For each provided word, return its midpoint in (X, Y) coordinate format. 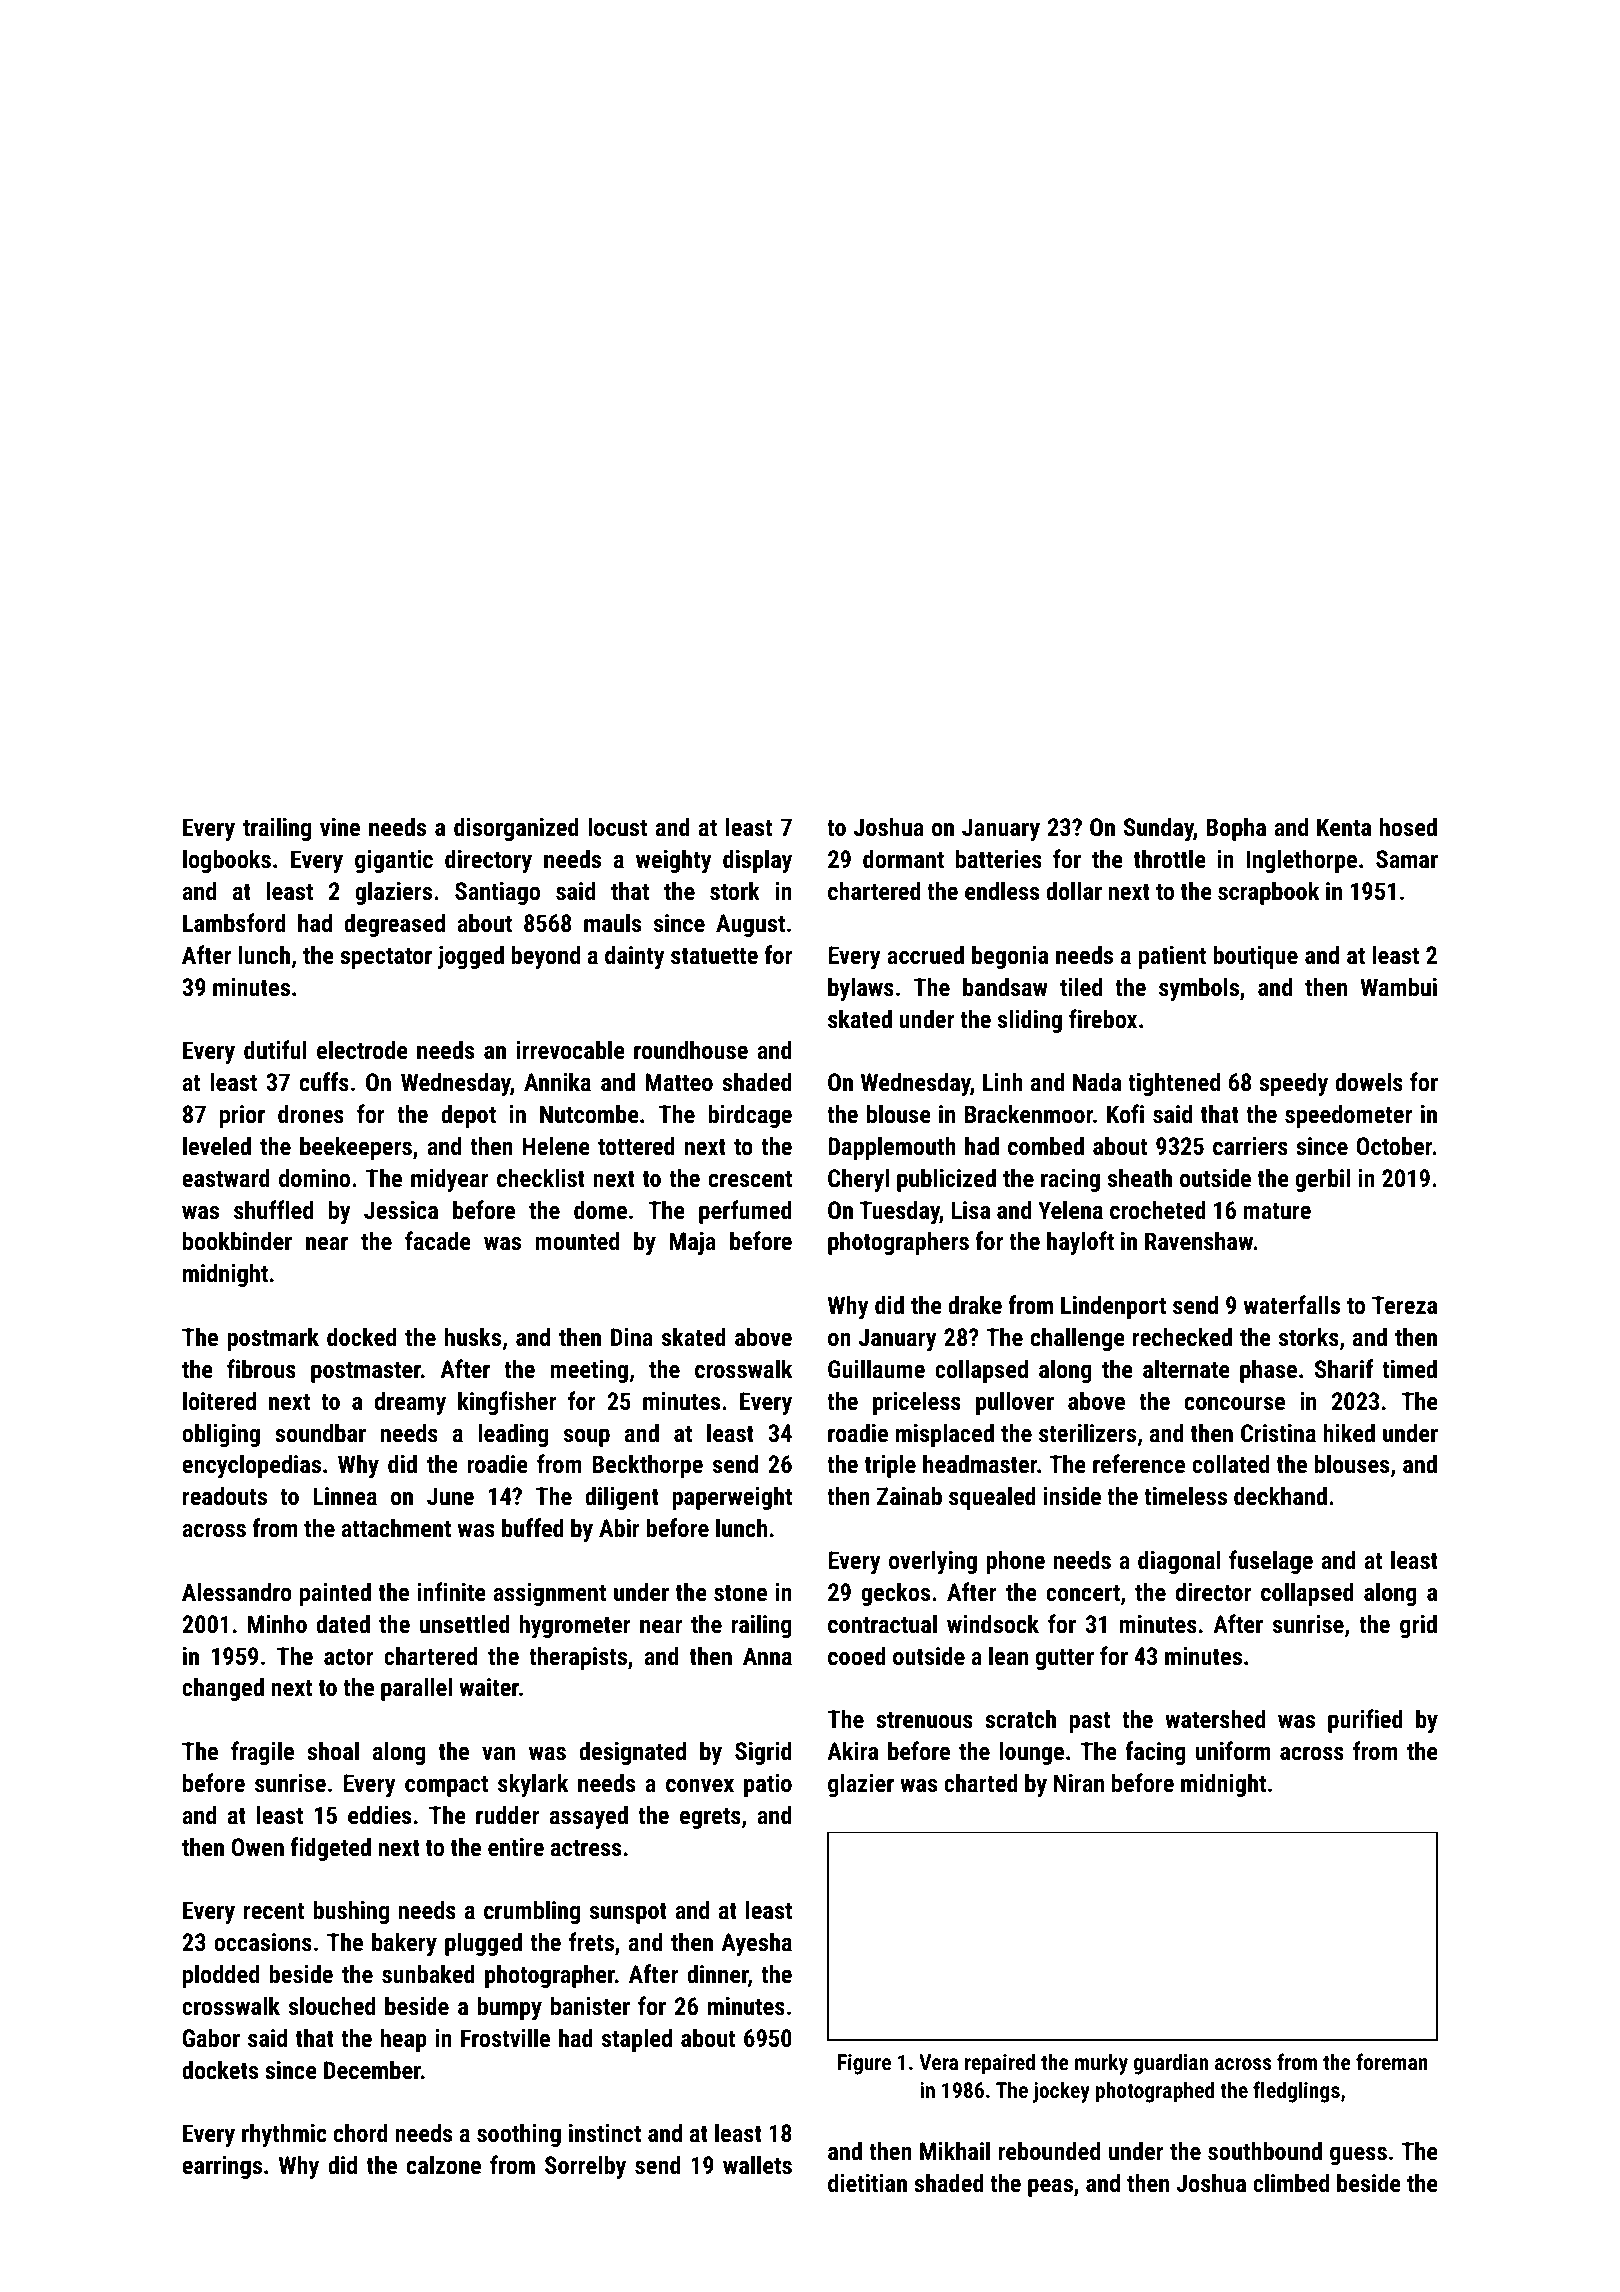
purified (1365, 1721)
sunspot (628, 1913)
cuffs (324, 1081)
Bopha (1236, 829)
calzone (444, 2164)
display (757, 861)
